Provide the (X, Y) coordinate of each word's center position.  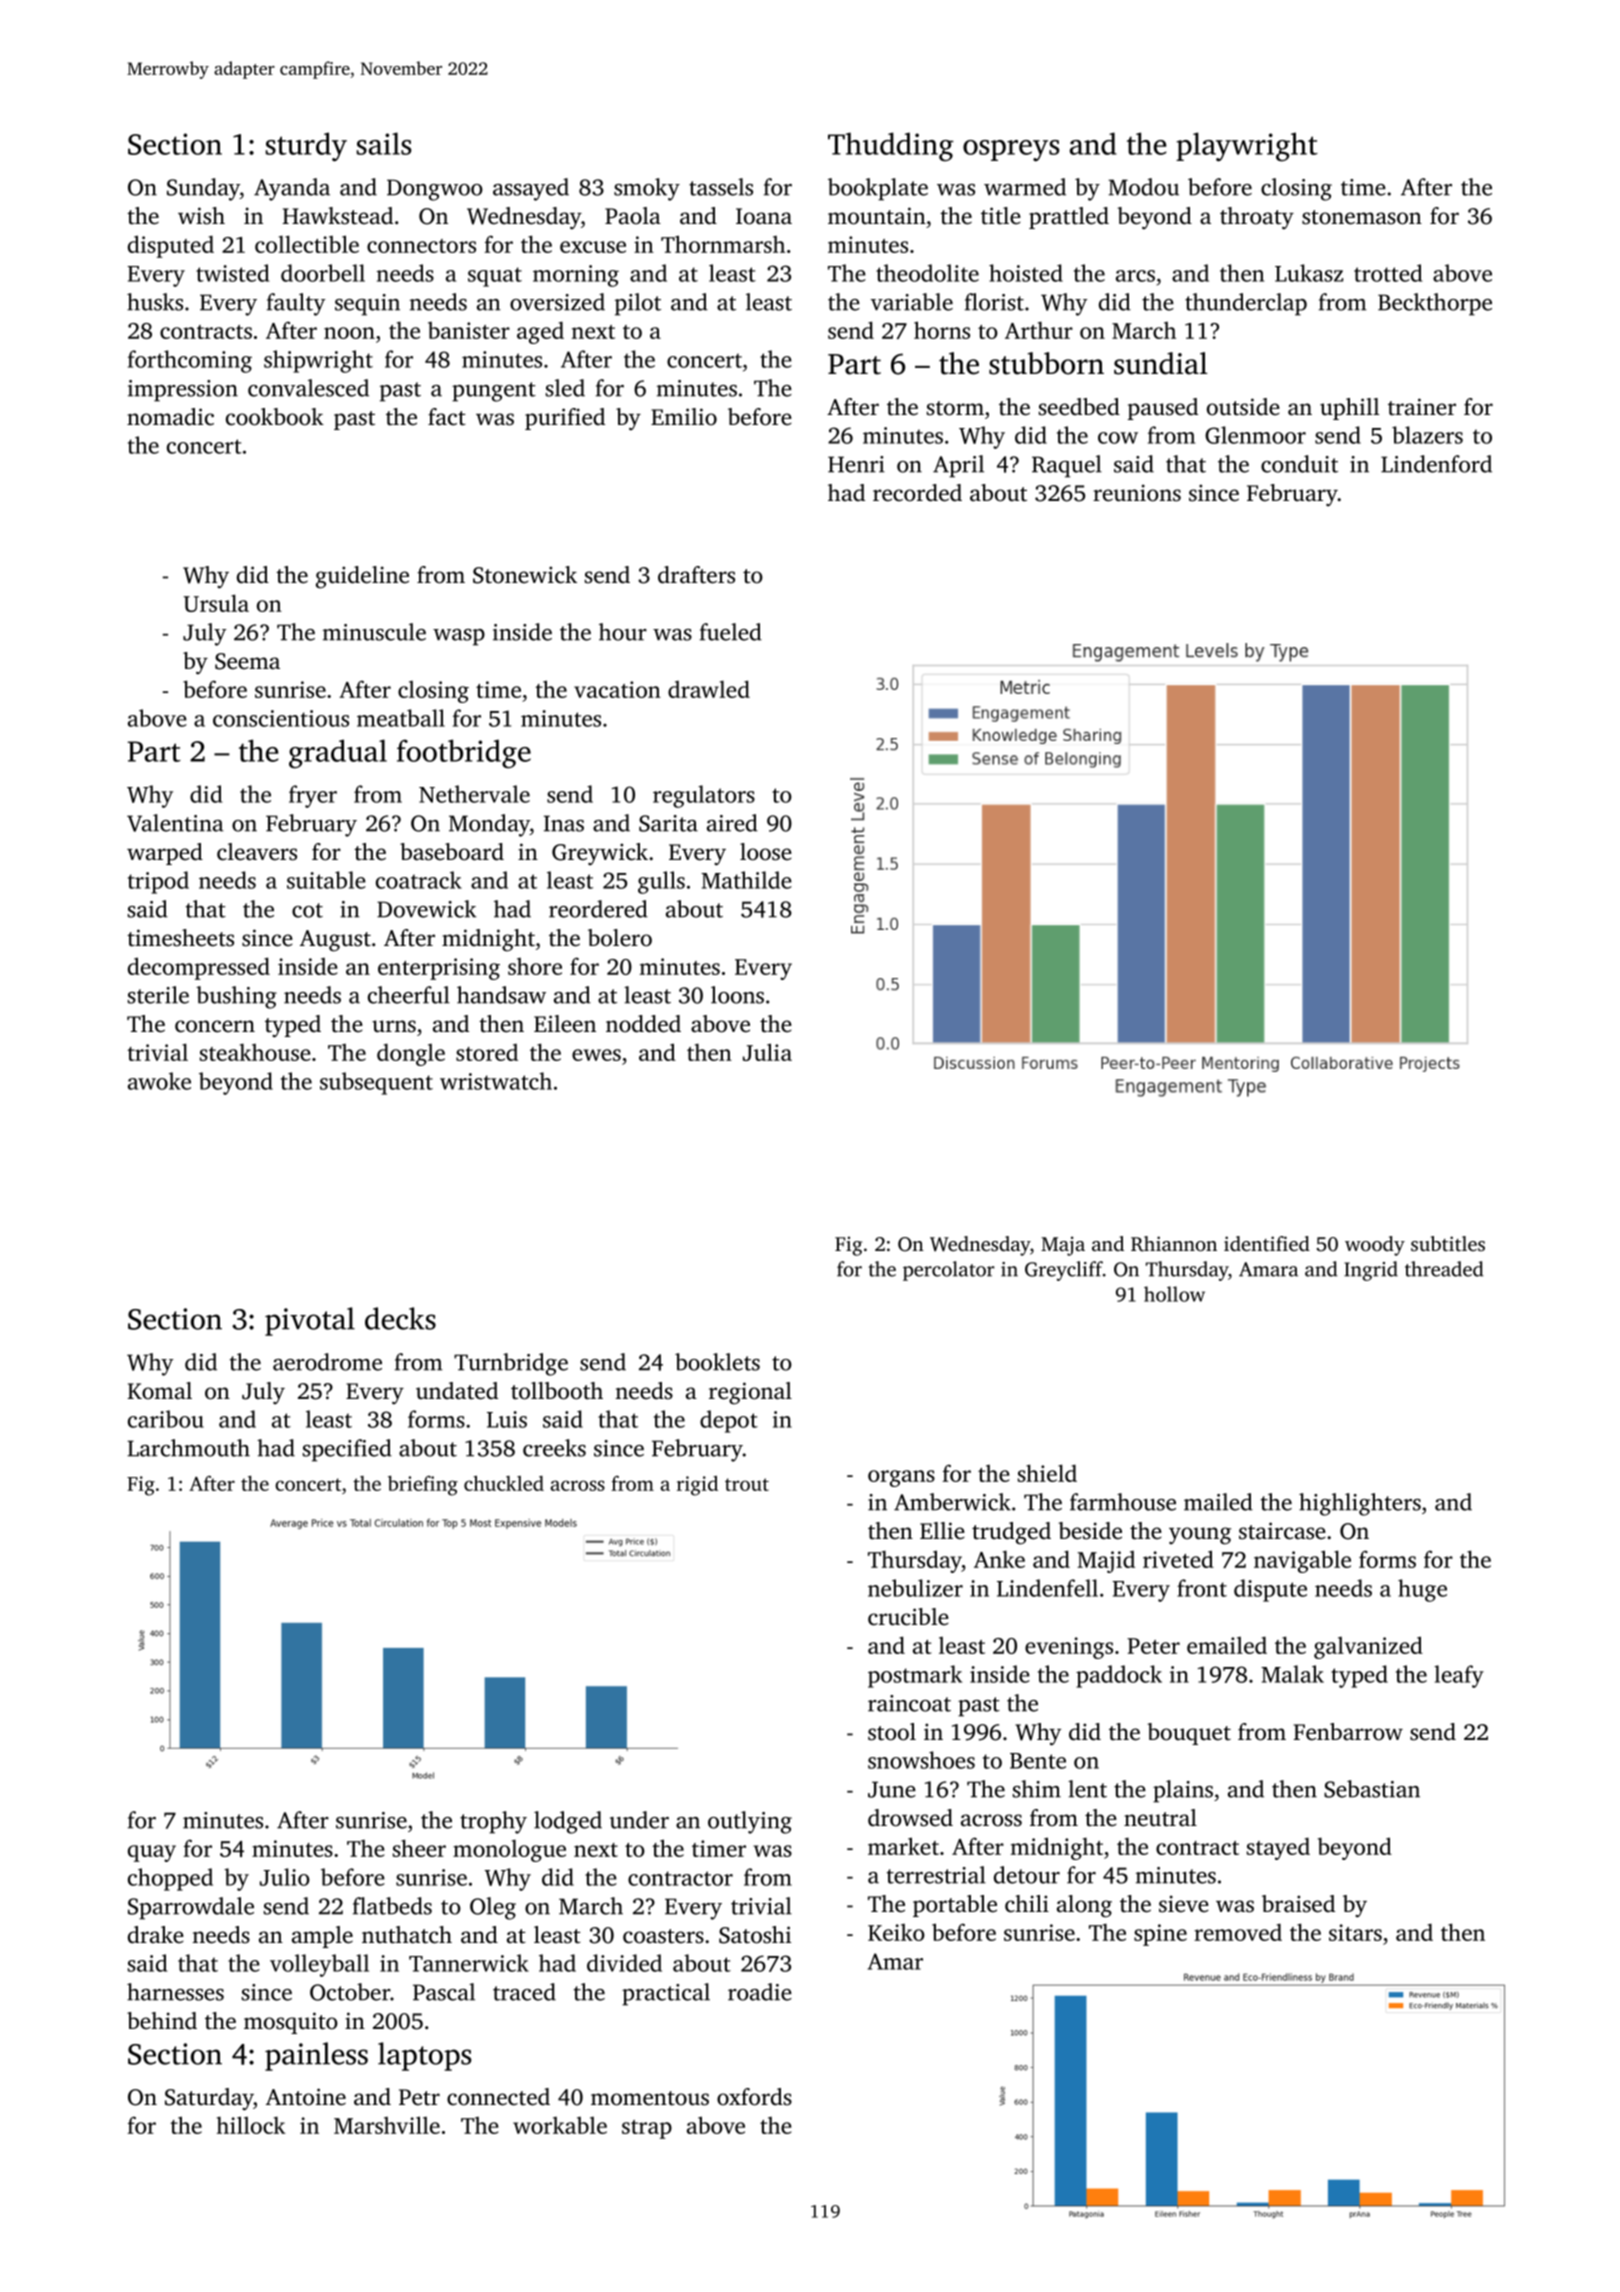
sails (384, 143)
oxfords (754, 2097)
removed (1238, 1932)
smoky (647, 189)
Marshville (387, 2125)
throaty (1257, 218)
